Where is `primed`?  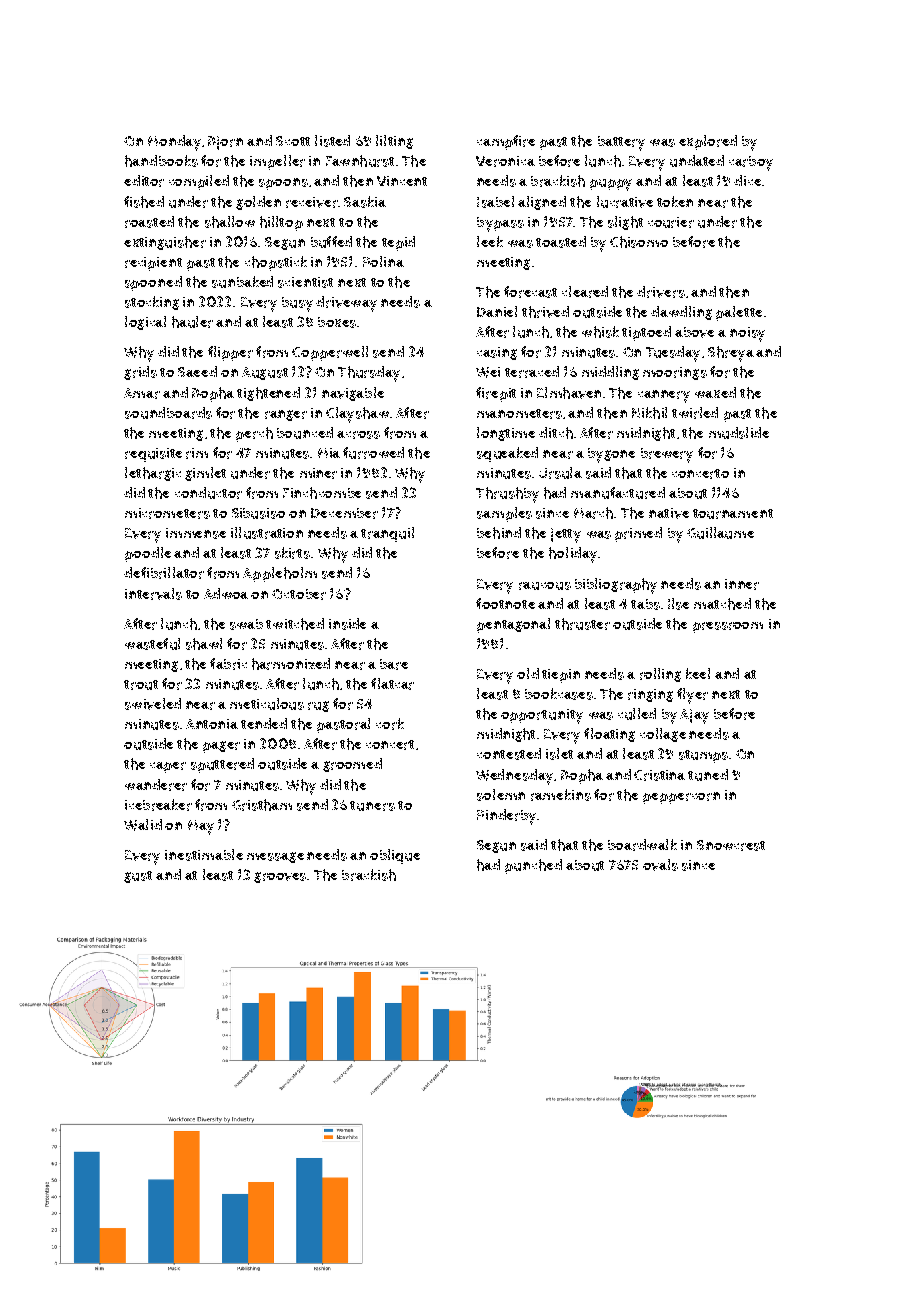
primed is located at coordinates (638, 534).
